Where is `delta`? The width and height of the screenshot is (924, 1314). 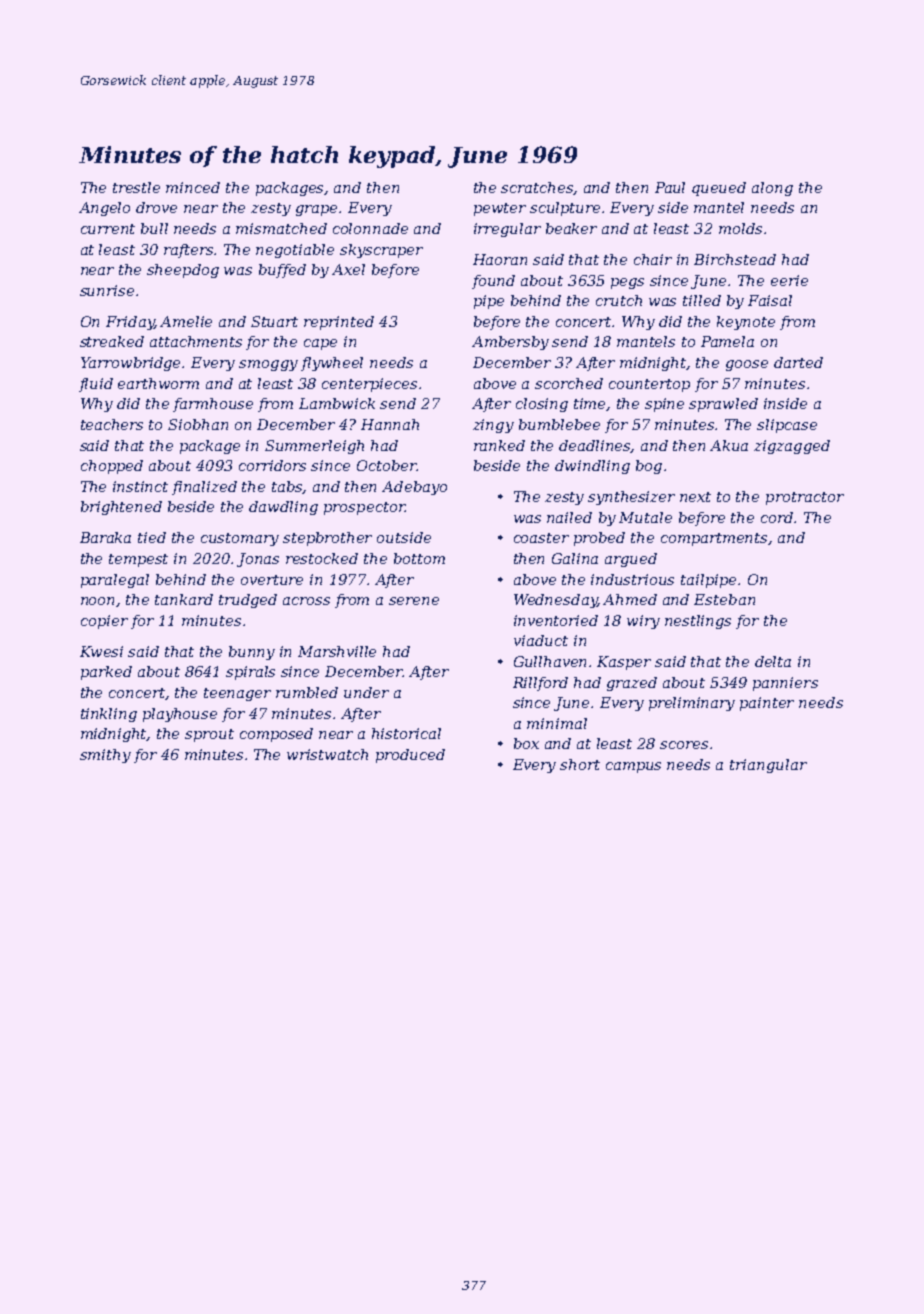 delta is located at coordinates (773, 661).
